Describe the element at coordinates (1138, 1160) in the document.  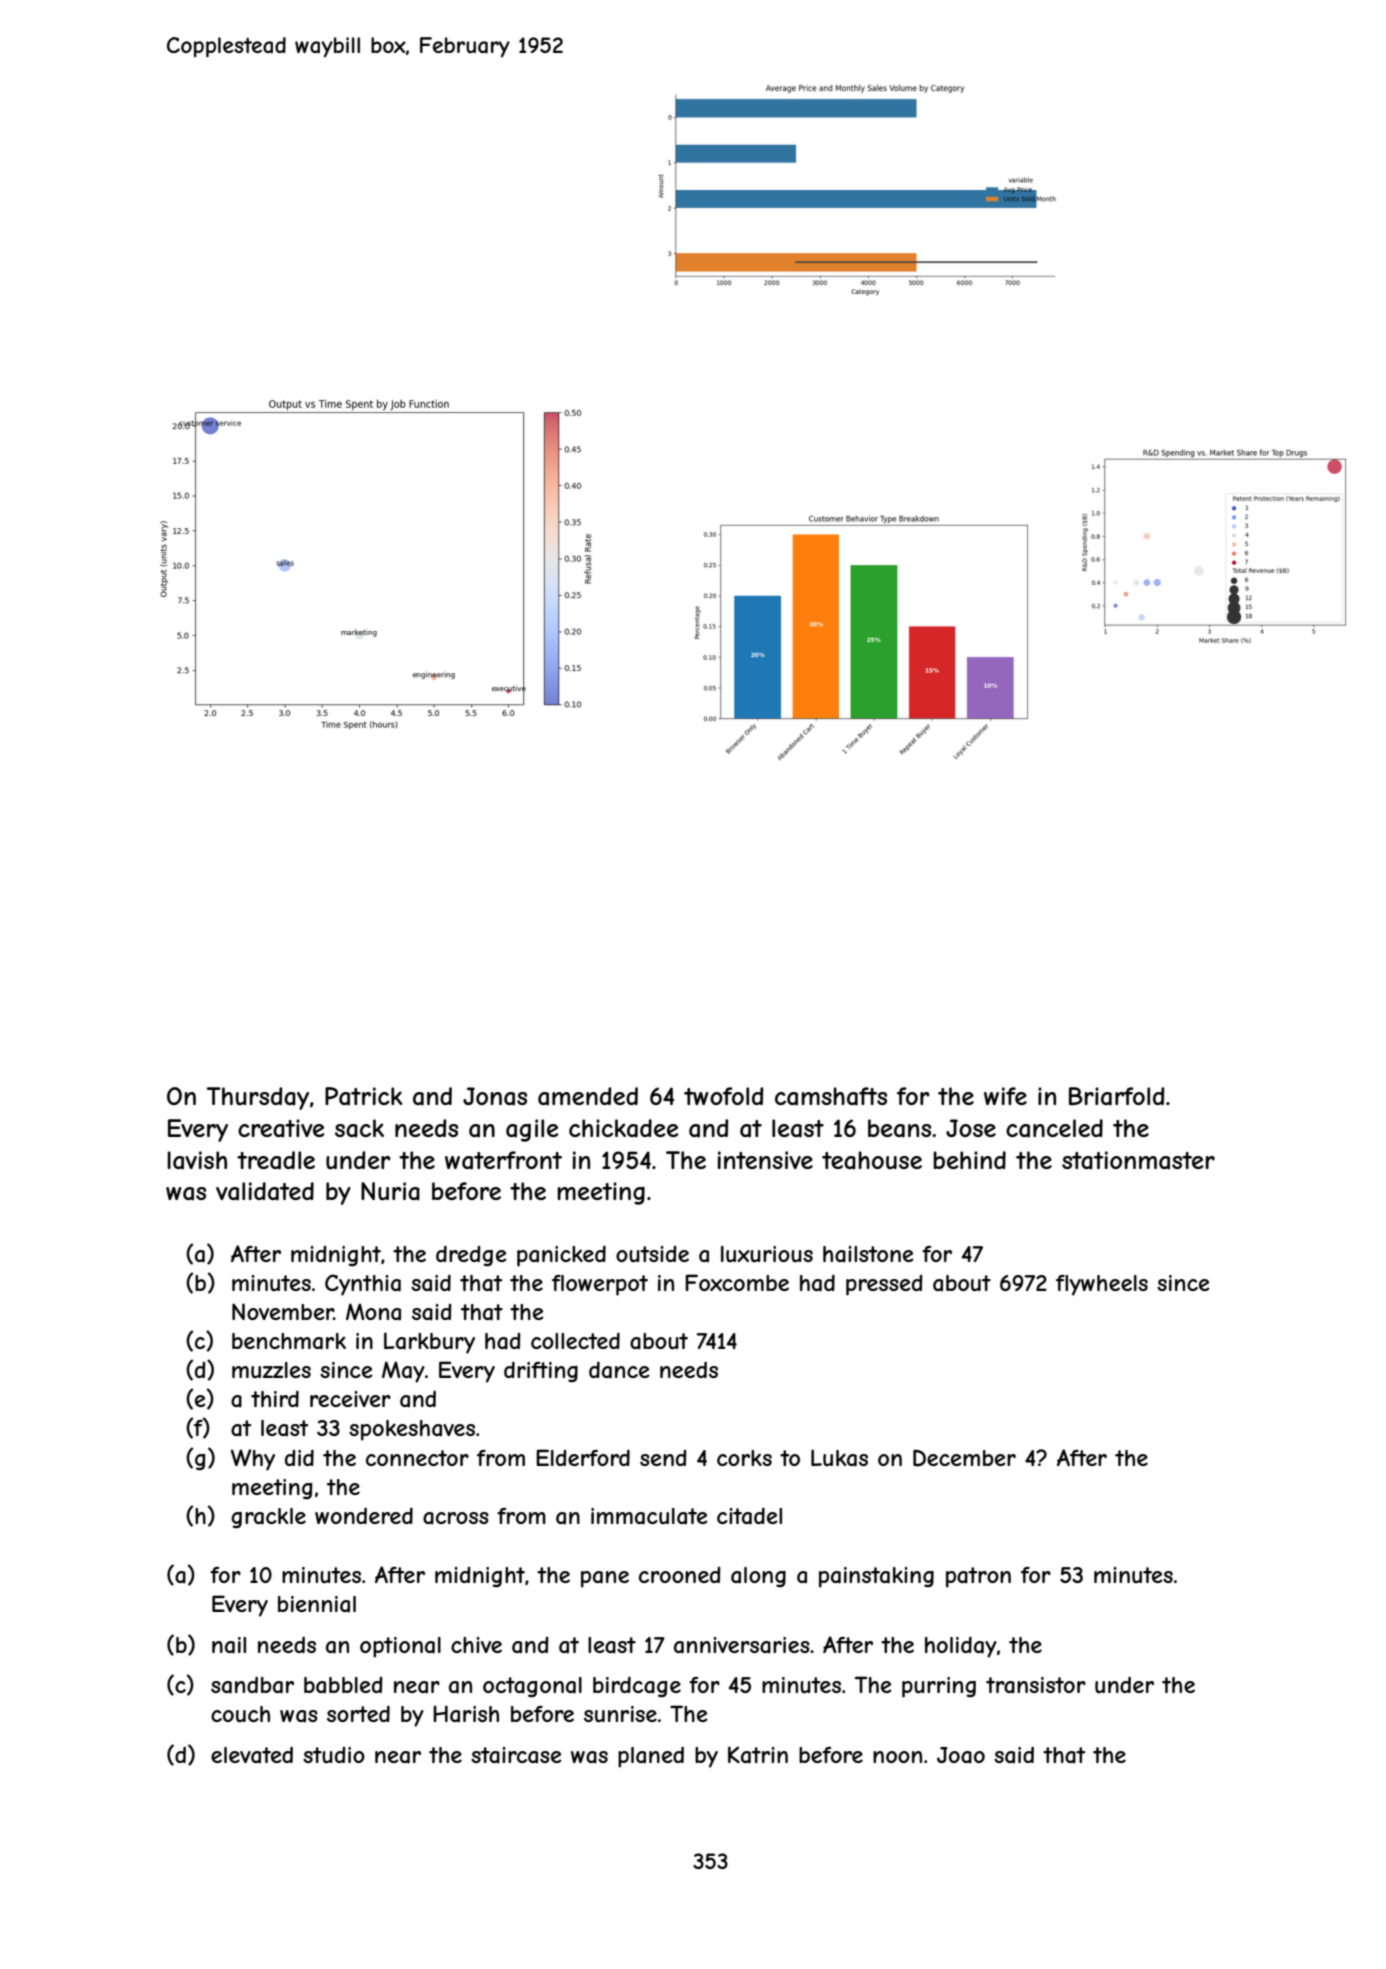
I see `stationmaster` at that location.
